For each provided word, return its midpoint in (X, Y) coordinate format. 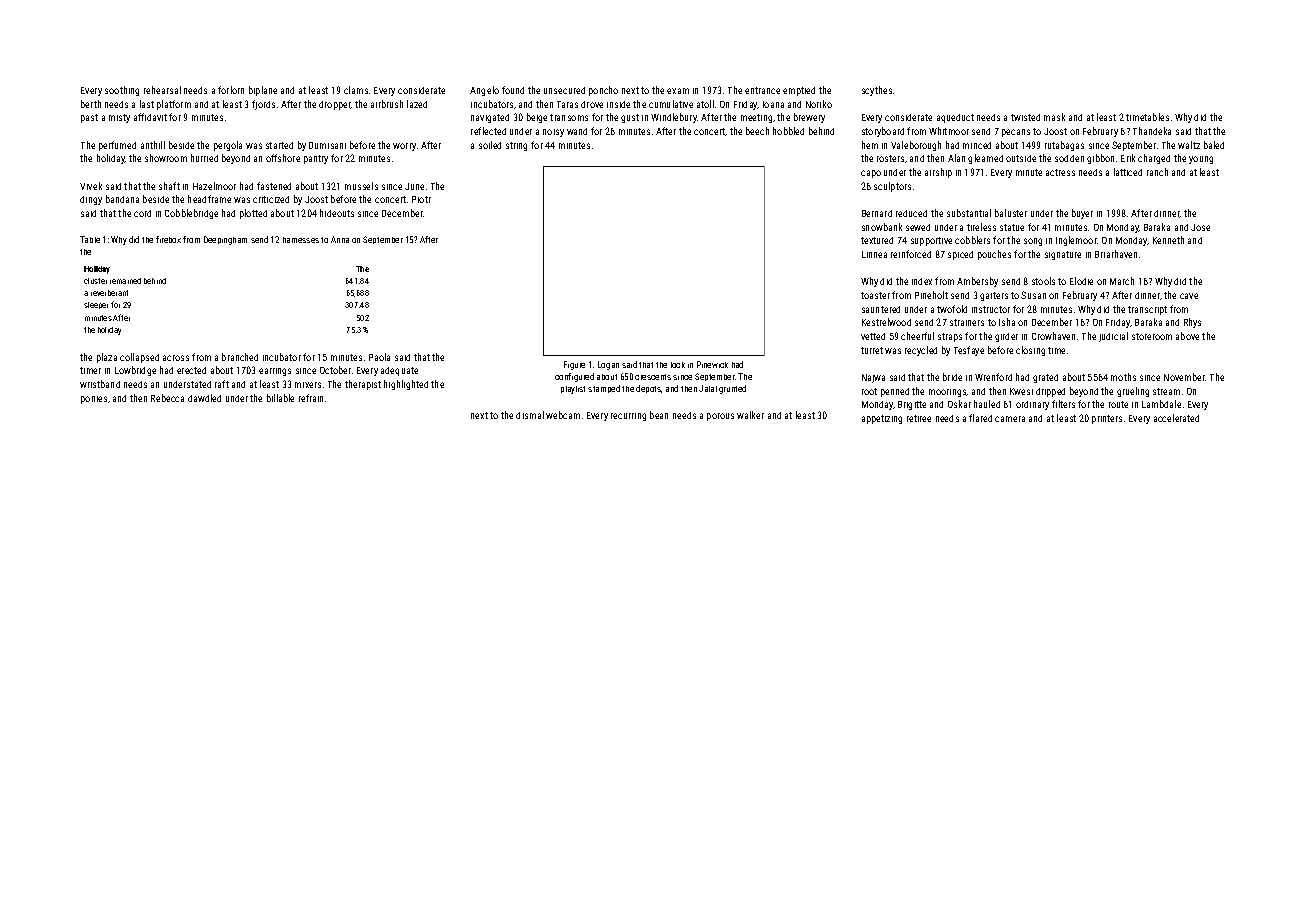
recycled (921, 351)
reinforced (911, 254)
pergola (228, 146)
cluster (95, 281)
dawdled (204, 398)
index (922, 281)
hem (870, 145)
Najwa (873, 378)
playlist (573, 390)
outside (1021, 158)
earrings (275, 372)
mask (1054, 117)
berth (91, 104)
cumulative (671, 104)
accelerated (1176, 418)
